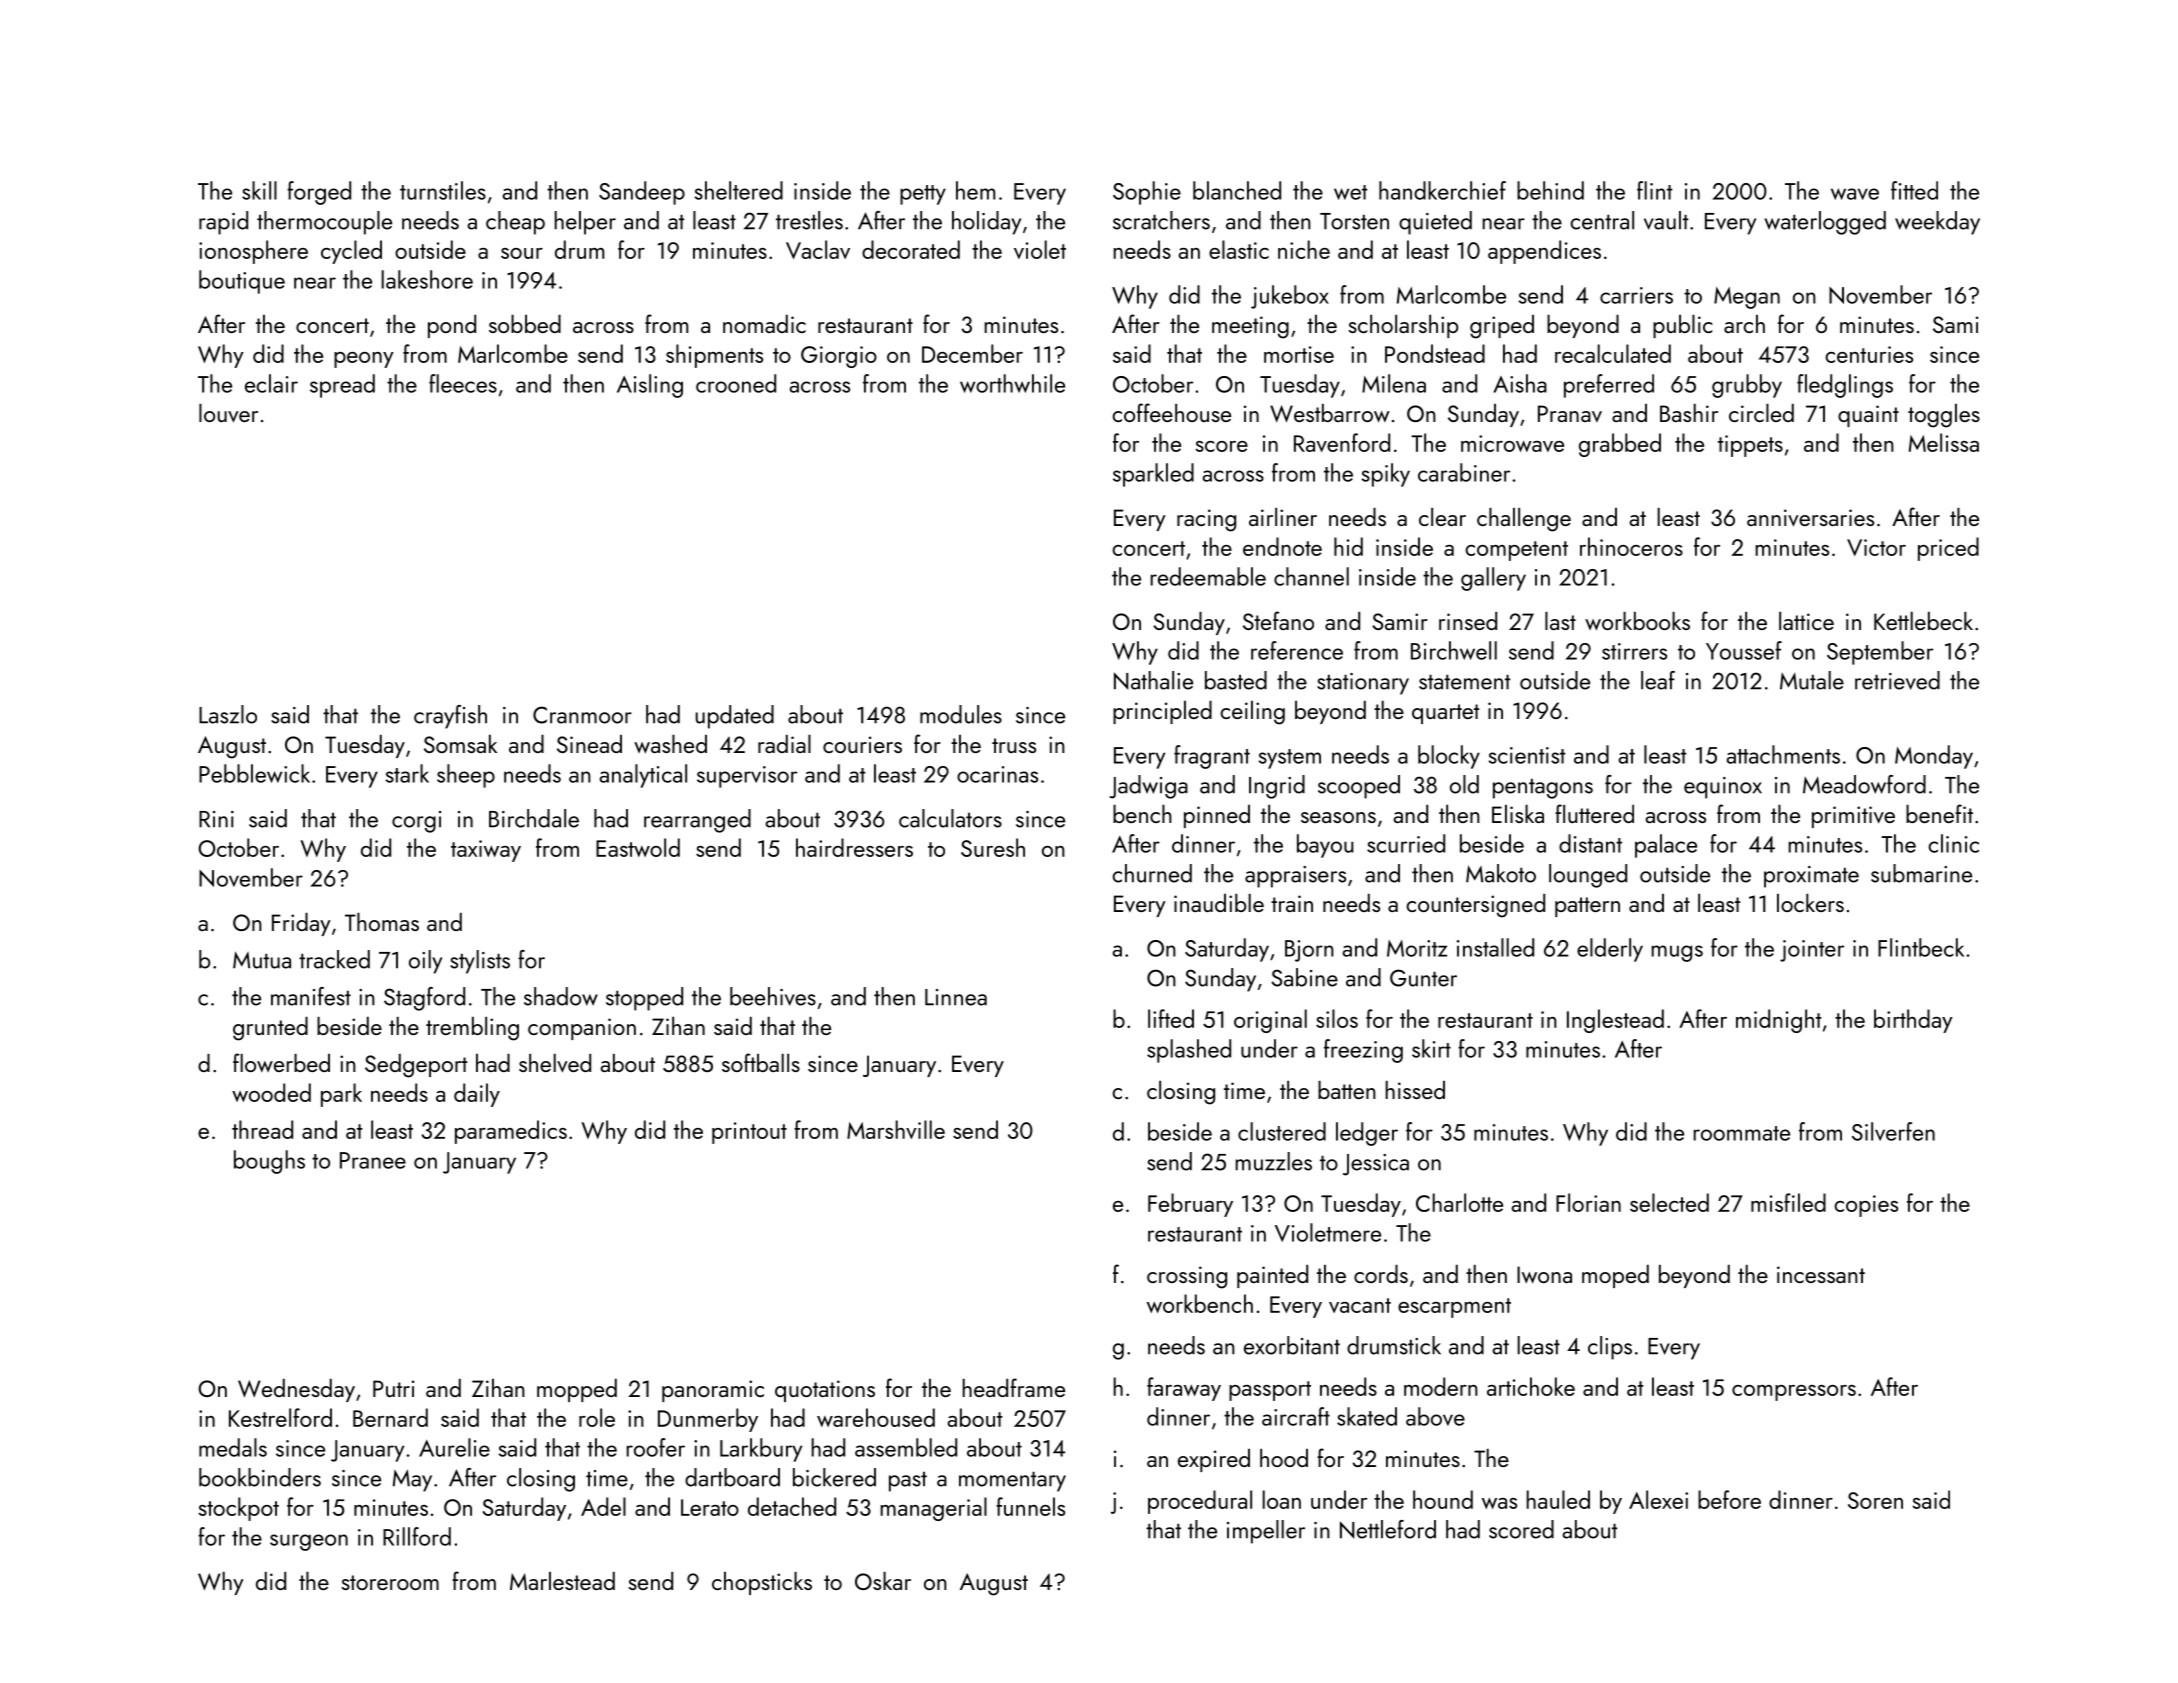  Describe the element at coordinates (644, 999) in the screenshot. I see `stopped` at that location.
